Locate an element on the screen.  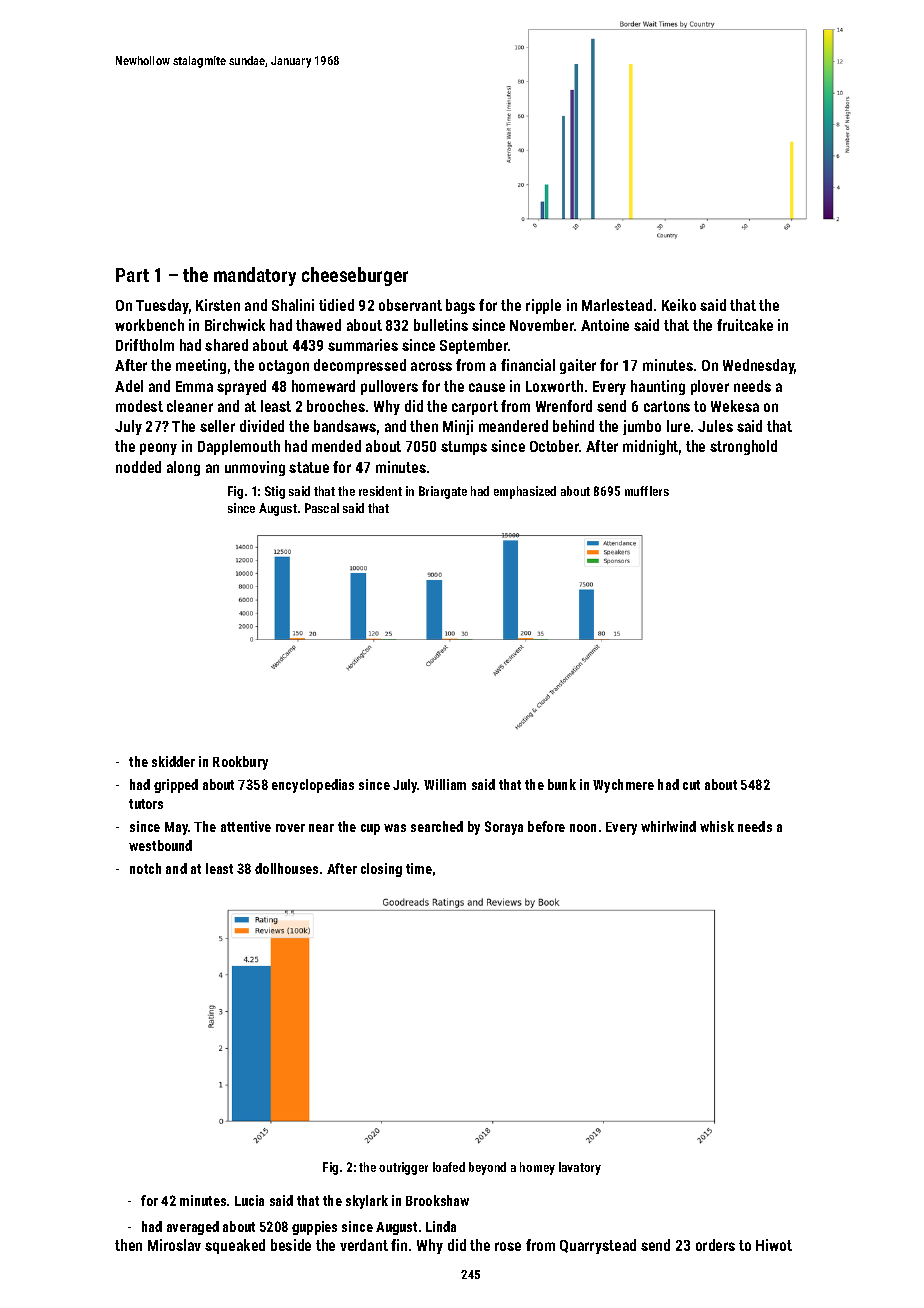
bags is located at coordinates (460, 306).
